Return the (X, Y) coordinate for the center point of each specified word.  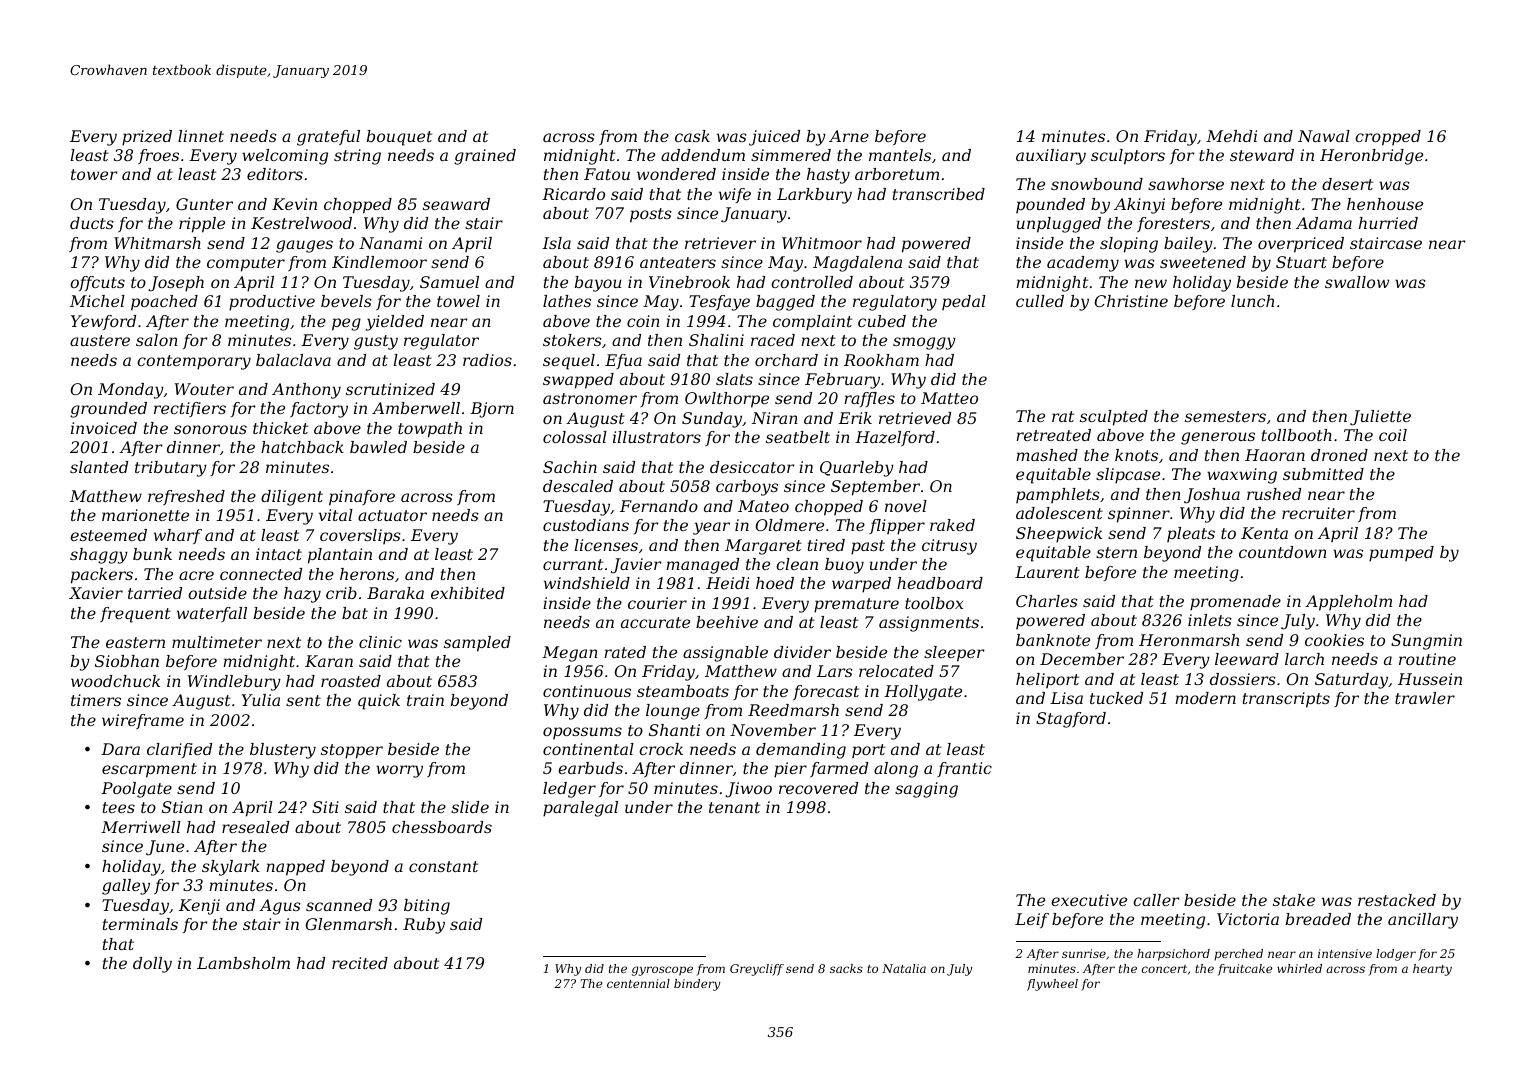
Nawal (1324, 136)
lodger (1396, 955)
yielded (395, 323)
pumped (1401, 554)
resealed (255, 827)
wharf (178, 536)
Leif (1032, 920)
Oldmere (790, 525)
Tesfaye (719, 303)
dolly (152, 965)
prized (147, 138)
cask (692, 136)
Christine (1131, 301)
